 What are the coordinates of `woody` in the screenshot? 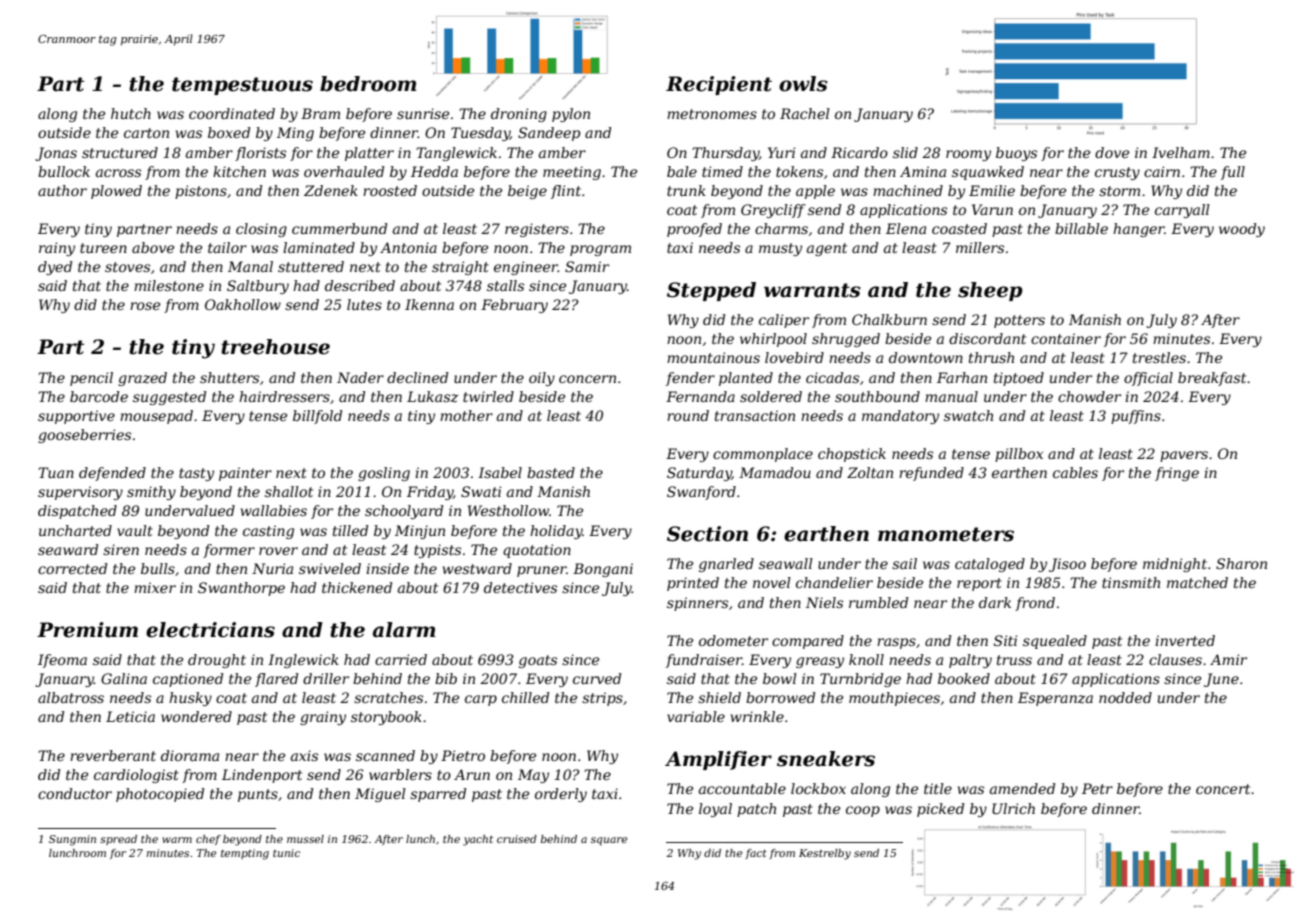 It's located at (1242, 230).
